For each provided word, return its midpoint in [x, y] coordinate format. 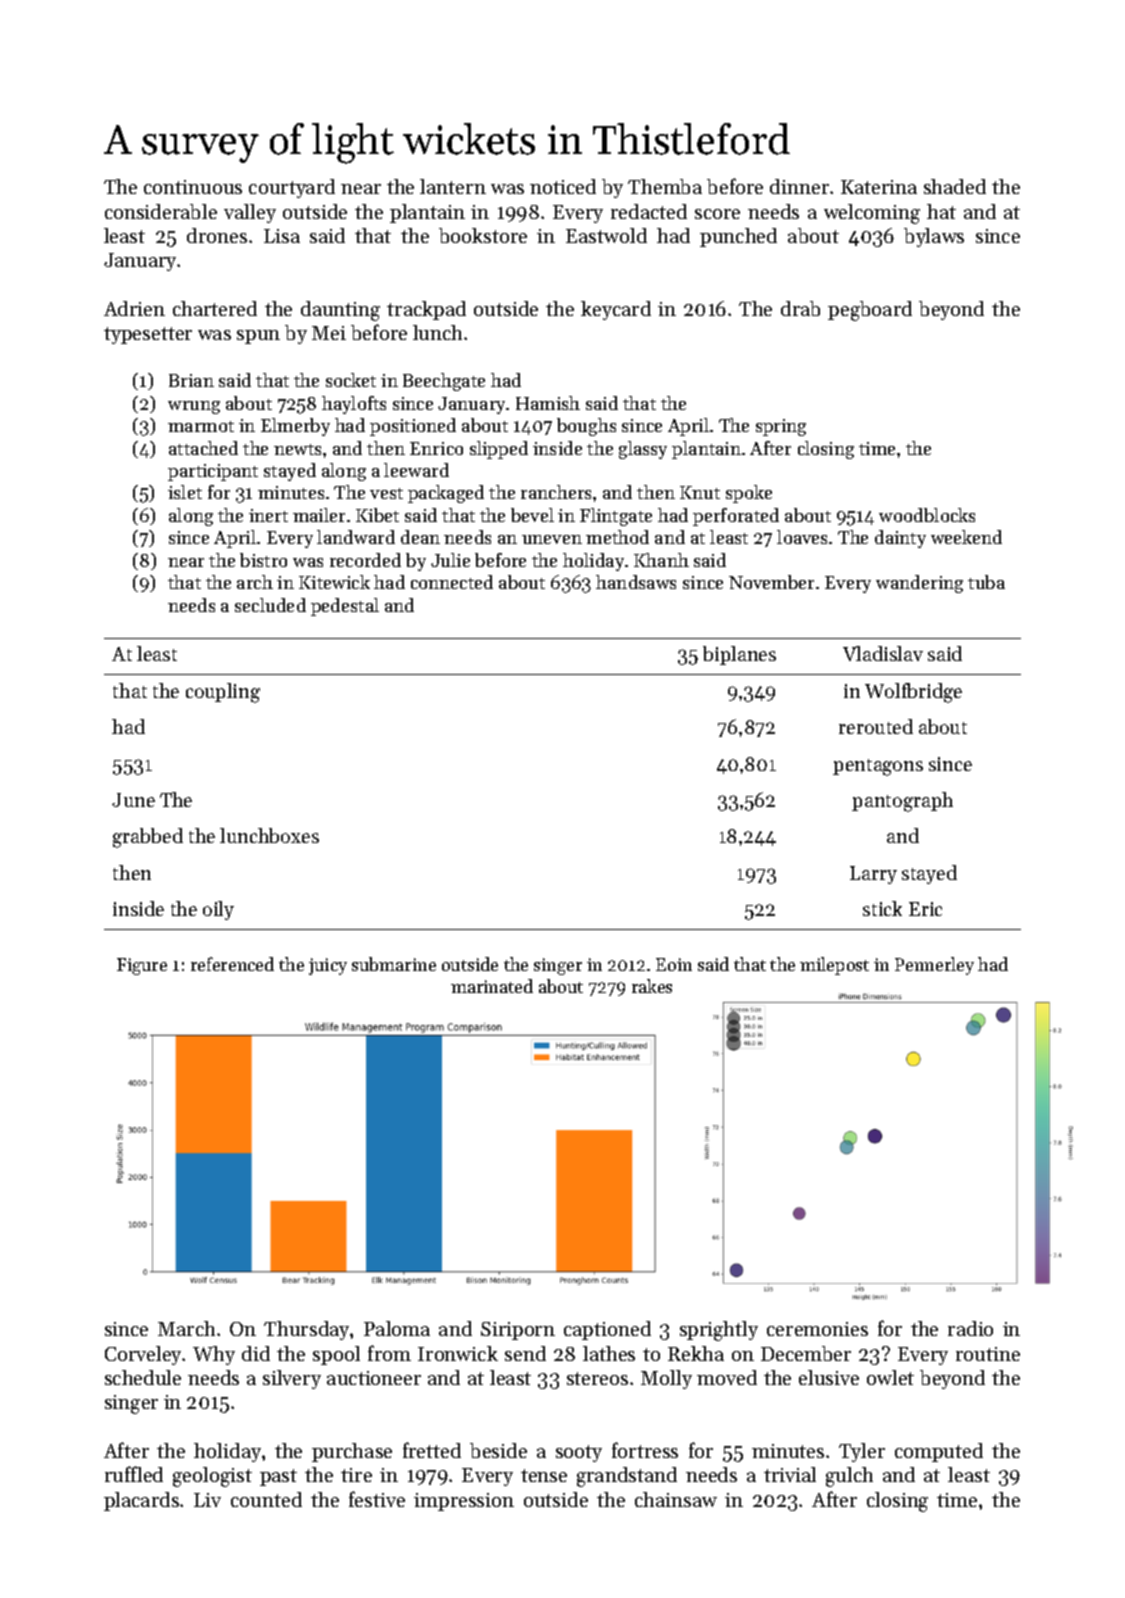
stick [882, 908]
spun [258, 337]
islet [185, 492]
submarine [394, 964]
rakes [652, 986]
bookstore [483, 235]
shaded [955, 186]
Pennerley [934, 966]
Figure [142, 966]
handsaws [636, 582]
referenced [232, 964]
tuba [986, 582]
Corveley [144, 1355]
